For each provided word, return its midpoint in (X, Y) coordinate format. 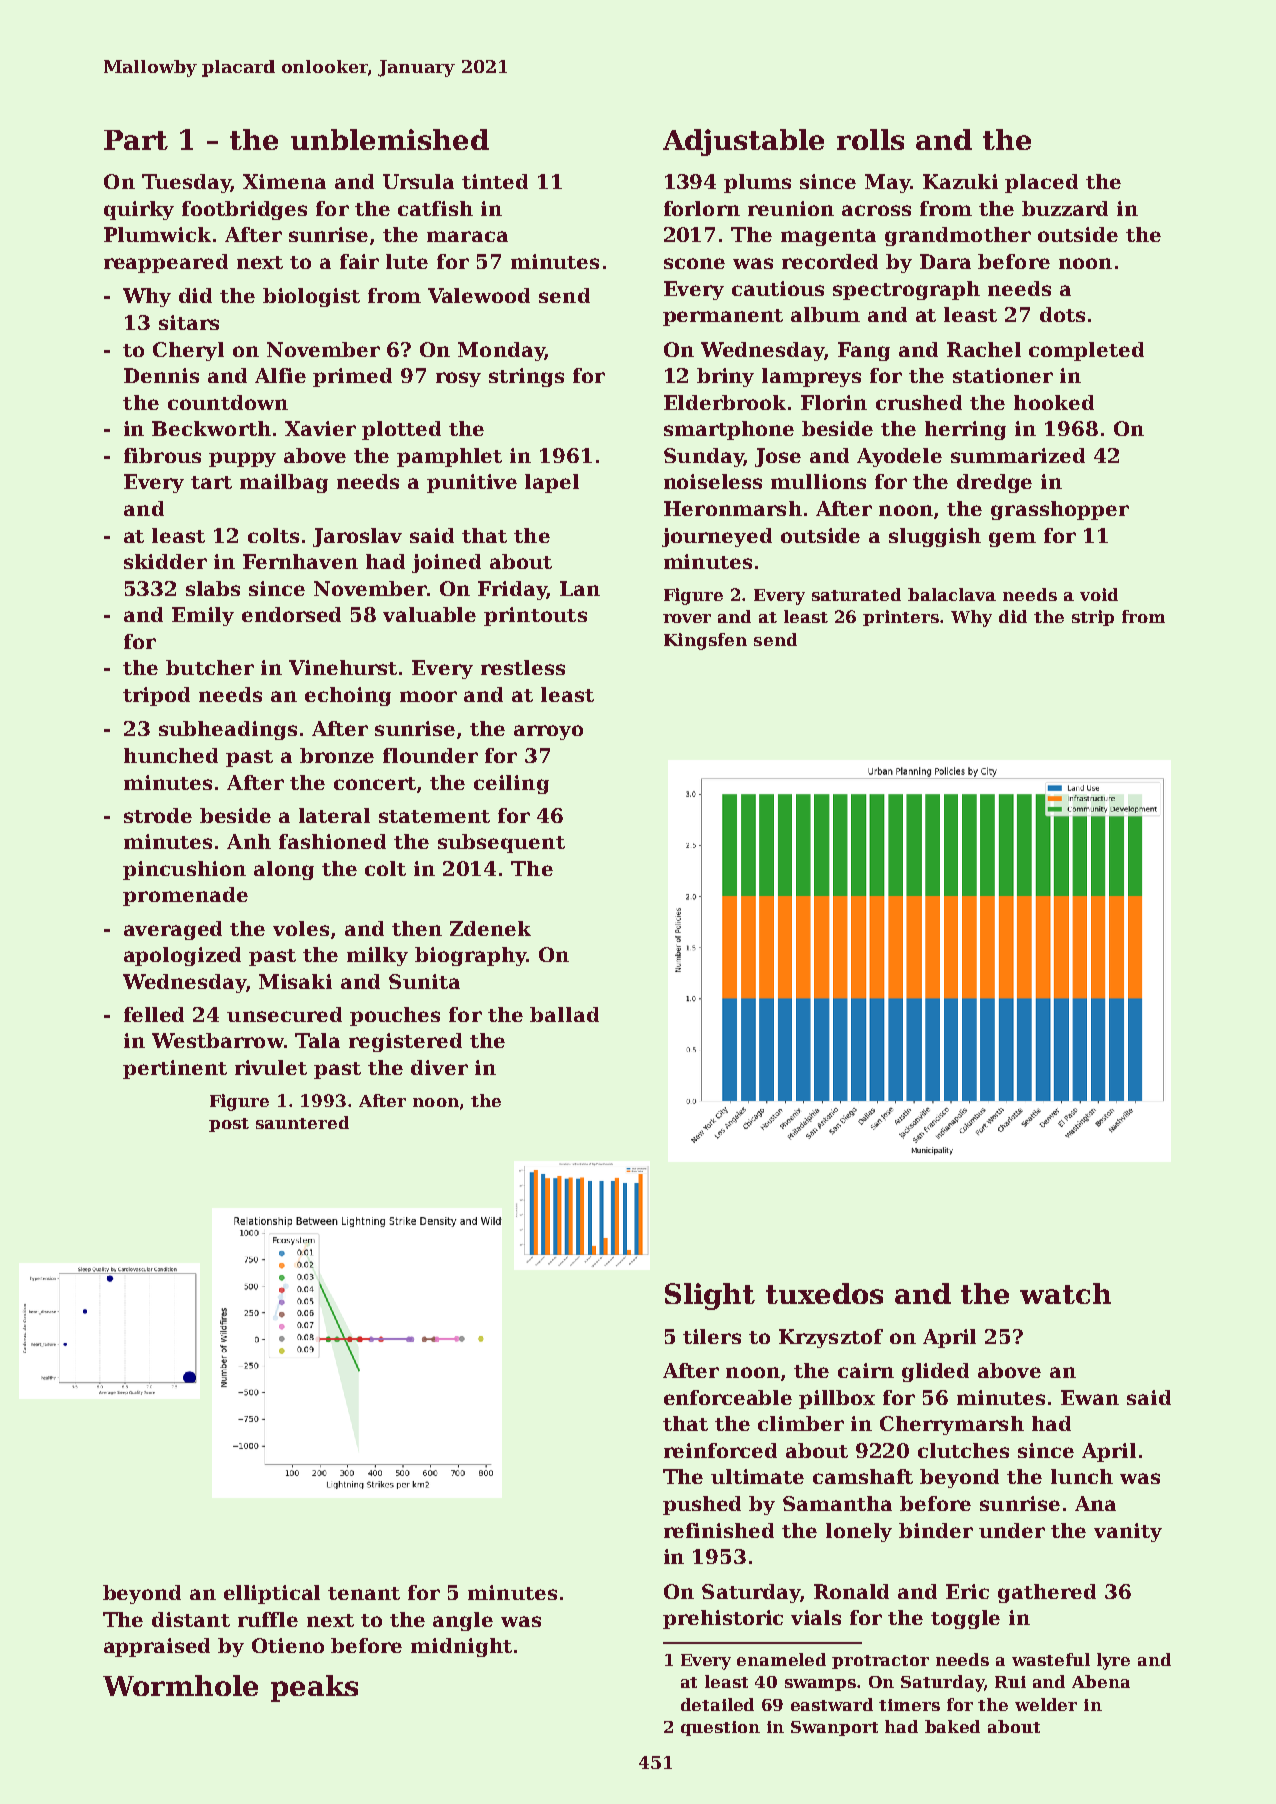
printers (901, 618)
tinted (495, 181)
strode (158, 815)
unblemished (390, 139)
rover (687, 618)
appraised (157, 1647)
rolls (870, 139)
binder (936, 1530)
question (720, 1728)
